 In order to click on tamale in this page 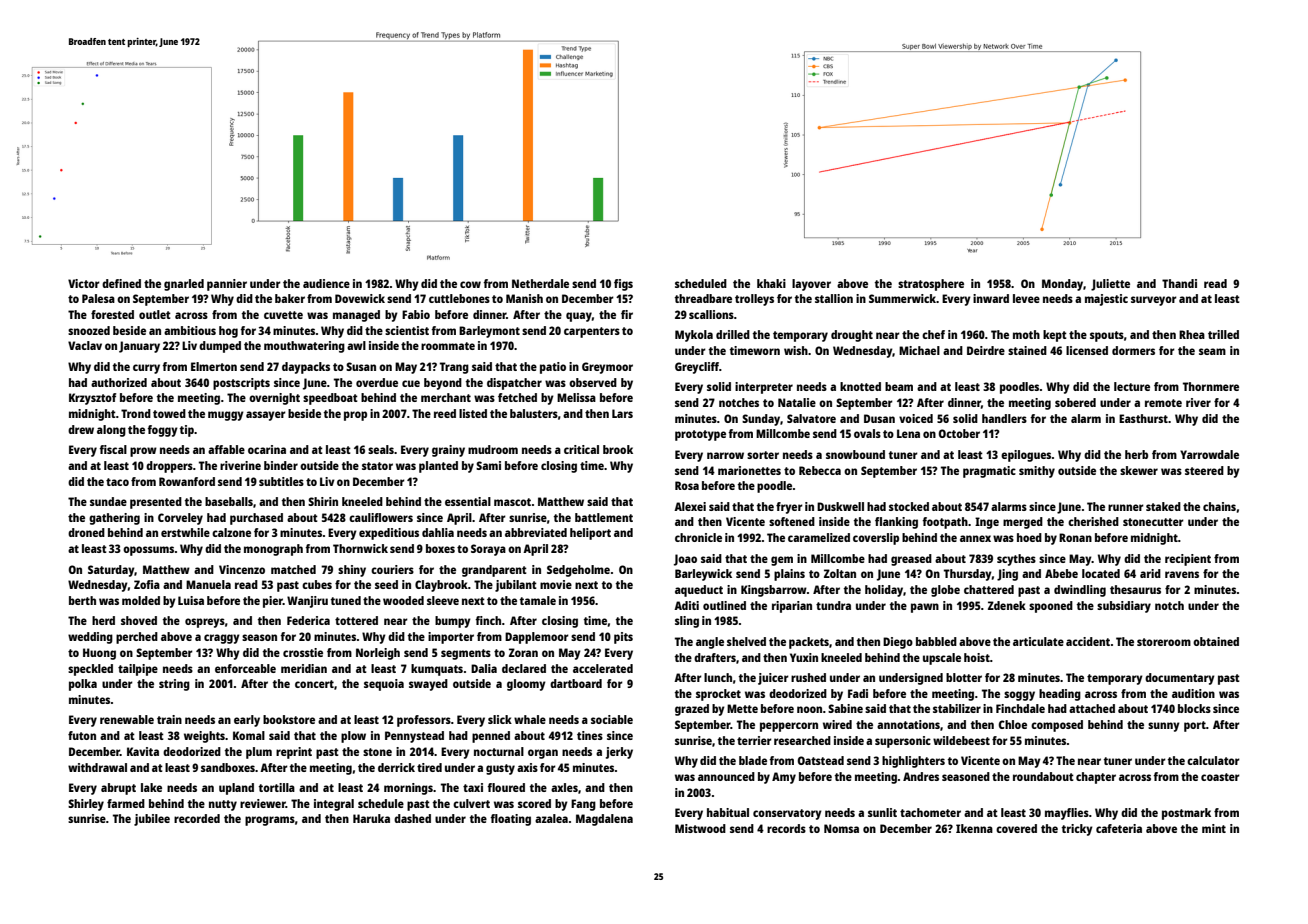, I will do `click(538, 600)`.
